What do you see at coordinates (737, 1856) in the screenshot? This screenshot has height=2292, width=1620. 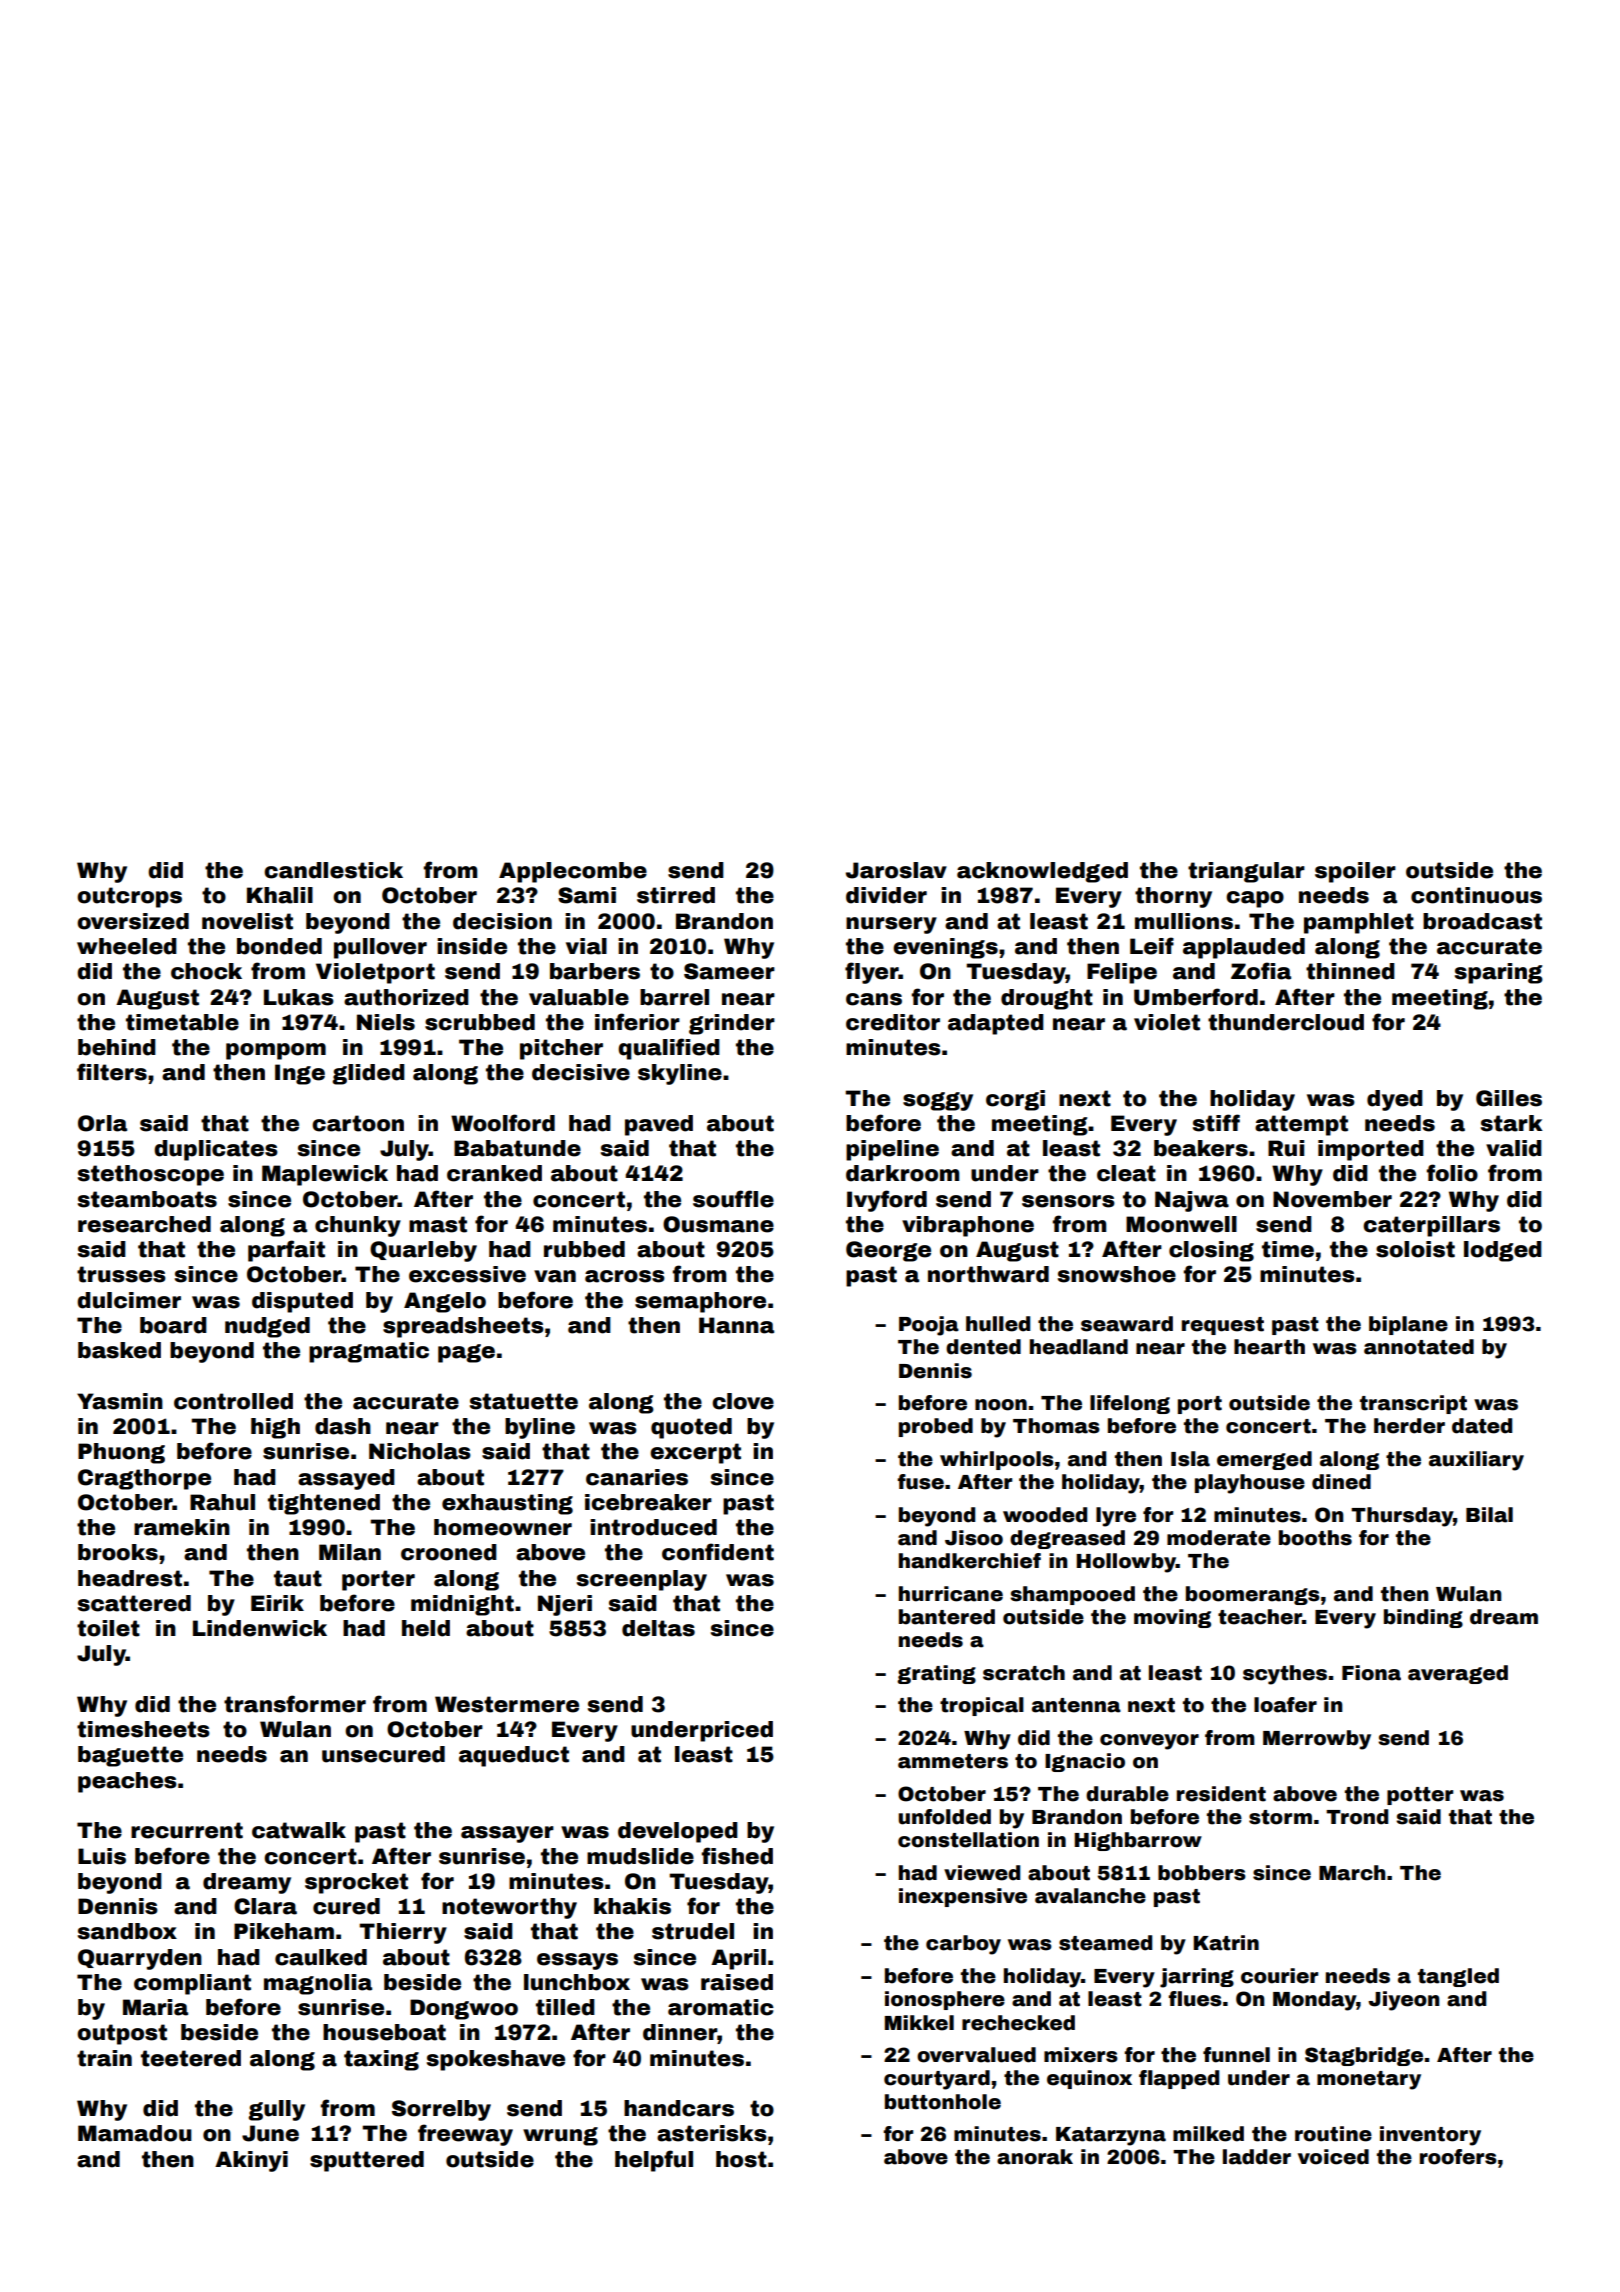 I see `fished` at bounding box center [737, 1856].
